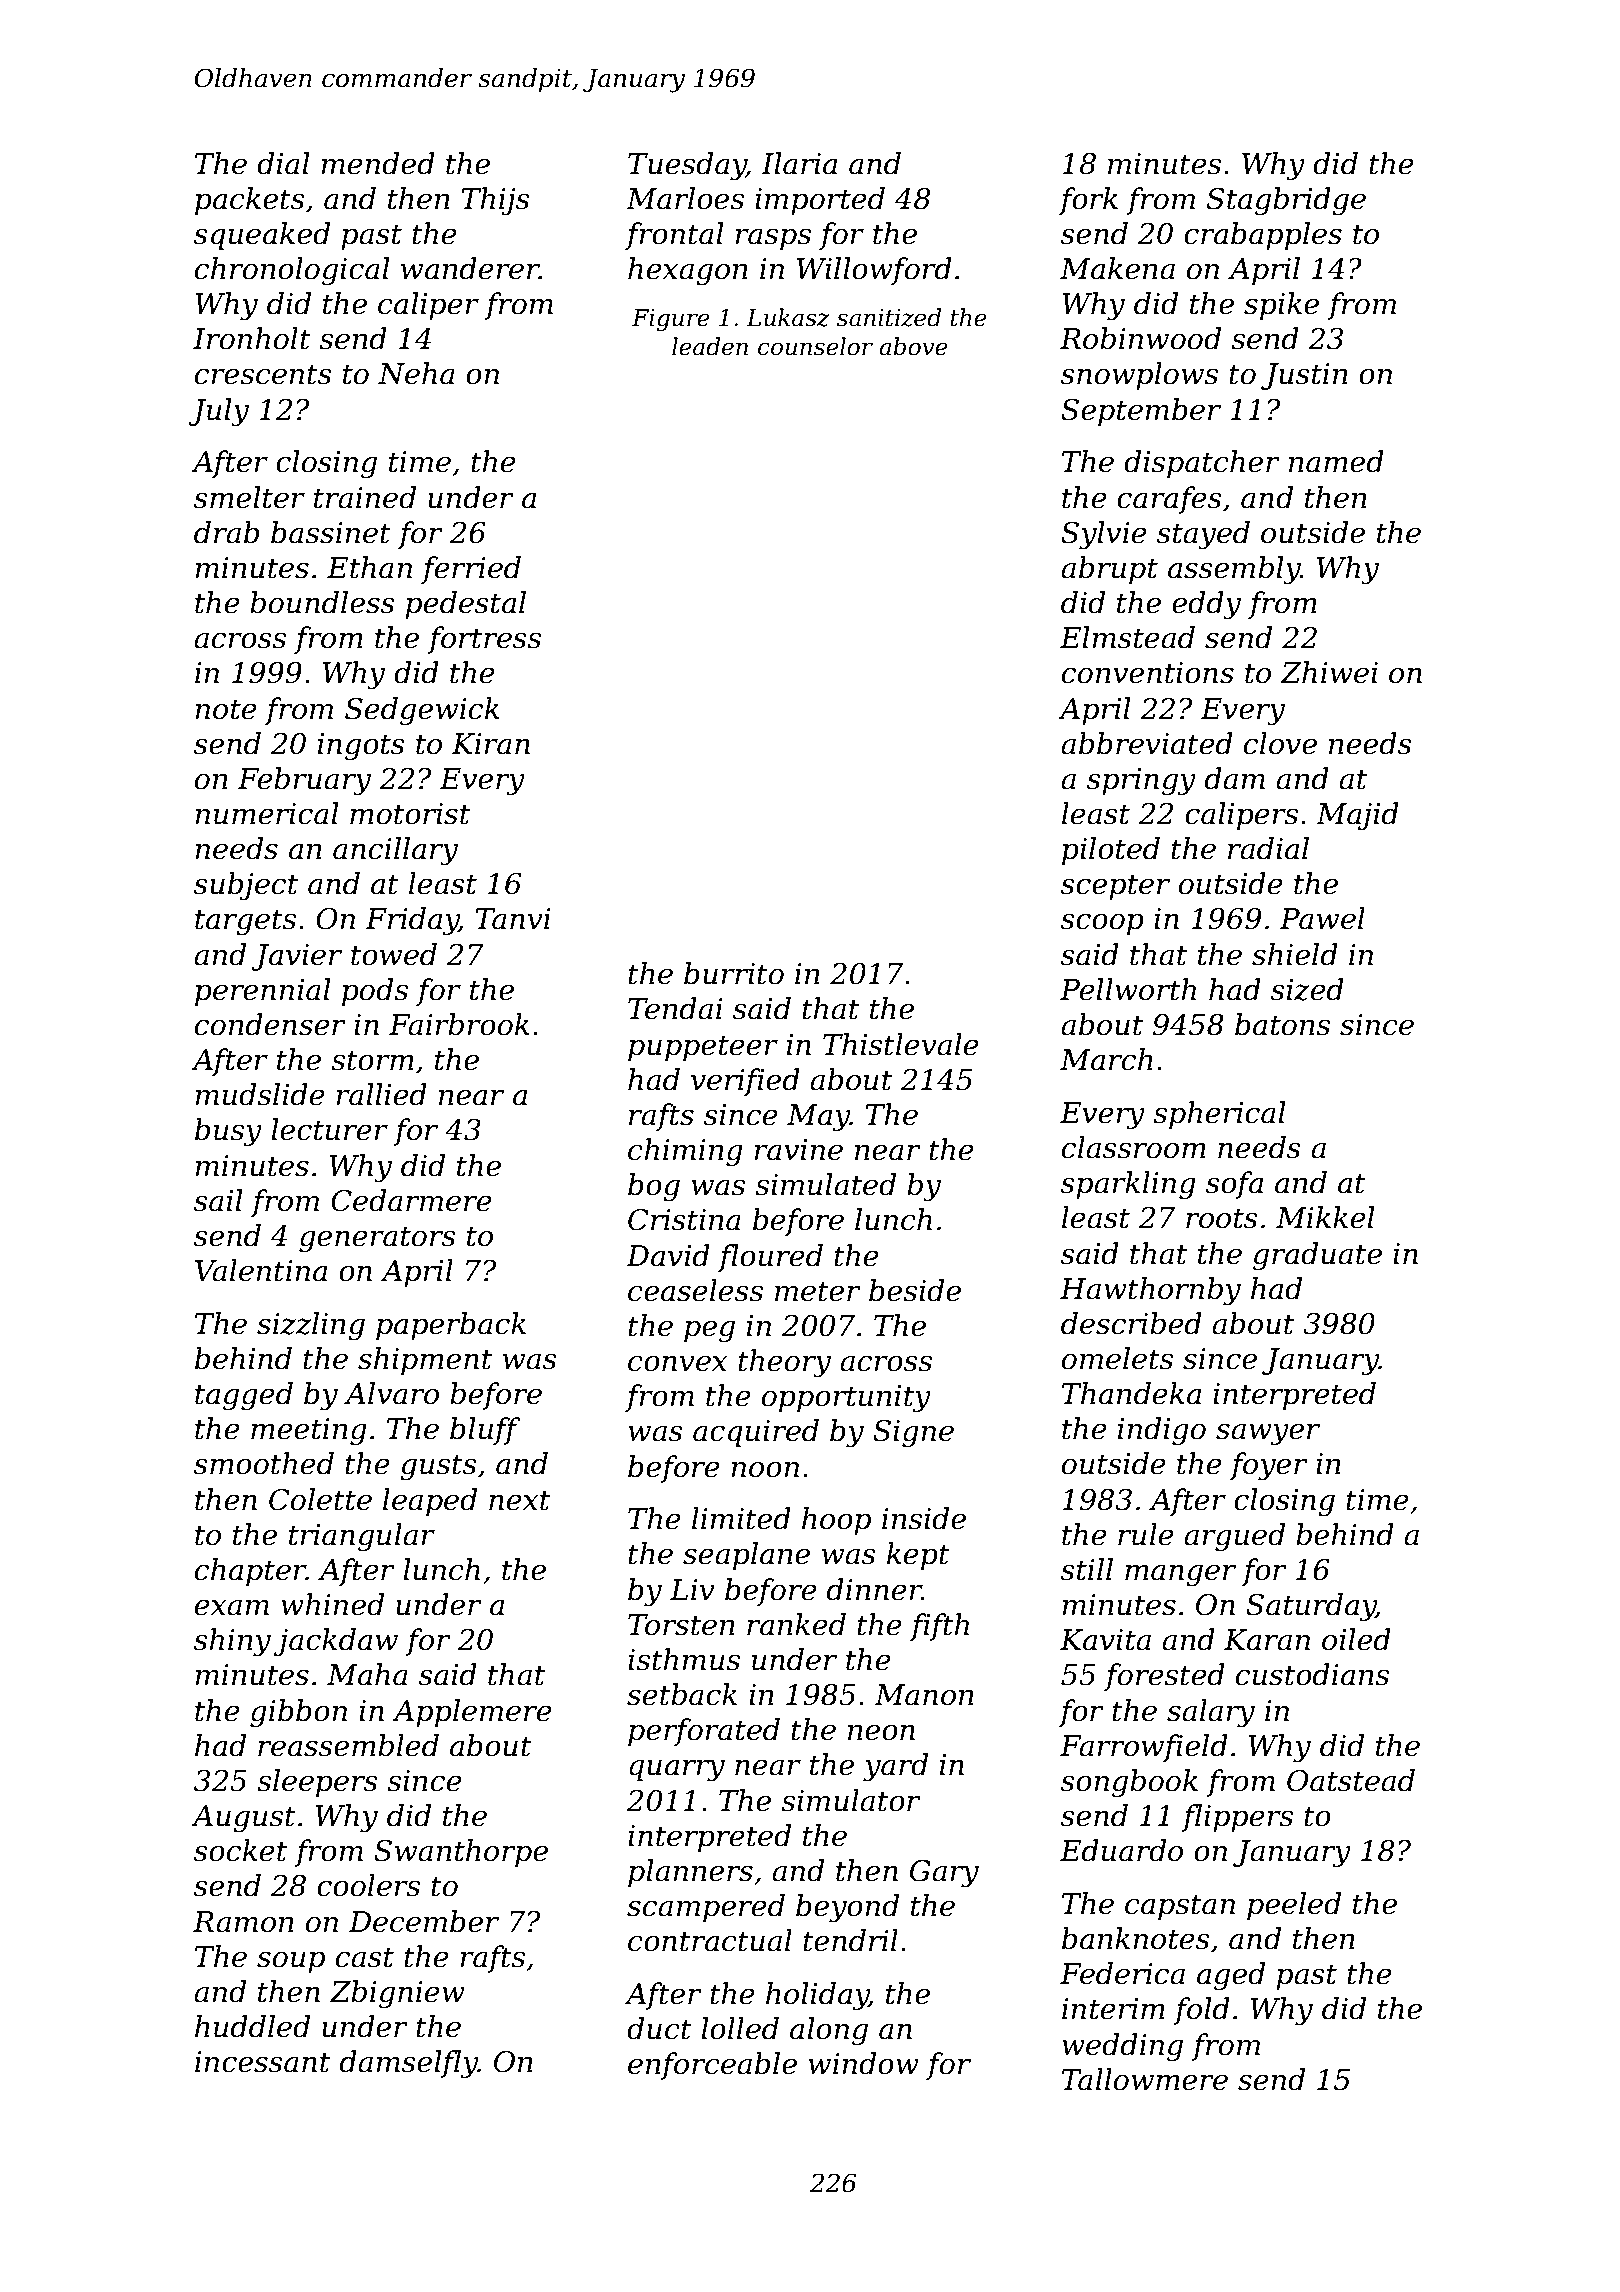  Describe the element at coordinates (484, 640) in the image. I see `fortress` at that location.
